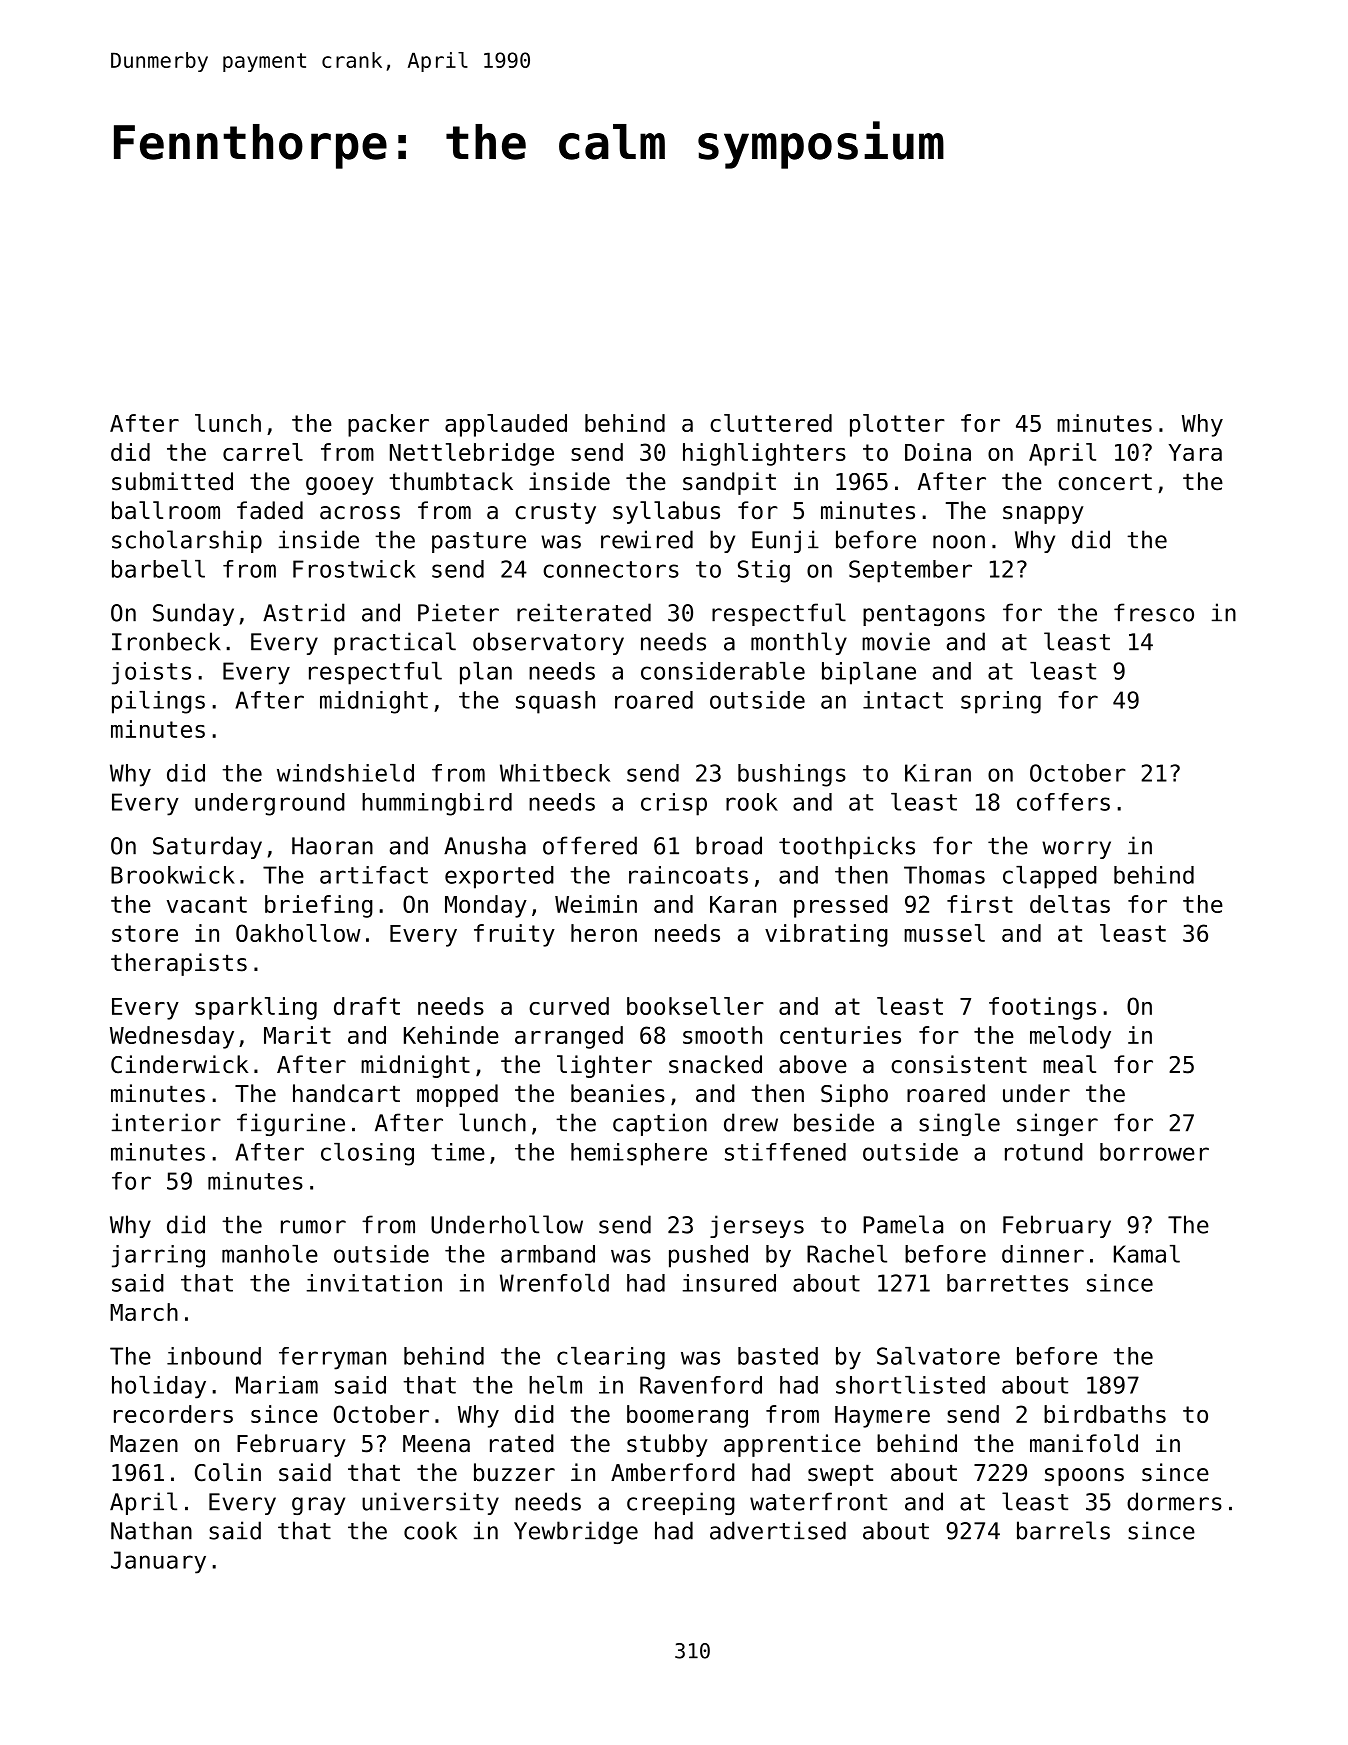 The width and height of the screenshot is (1348, 1745). Describe the element at coordinates (611, 569) in the screenshot. I see `connectors` at that location.
